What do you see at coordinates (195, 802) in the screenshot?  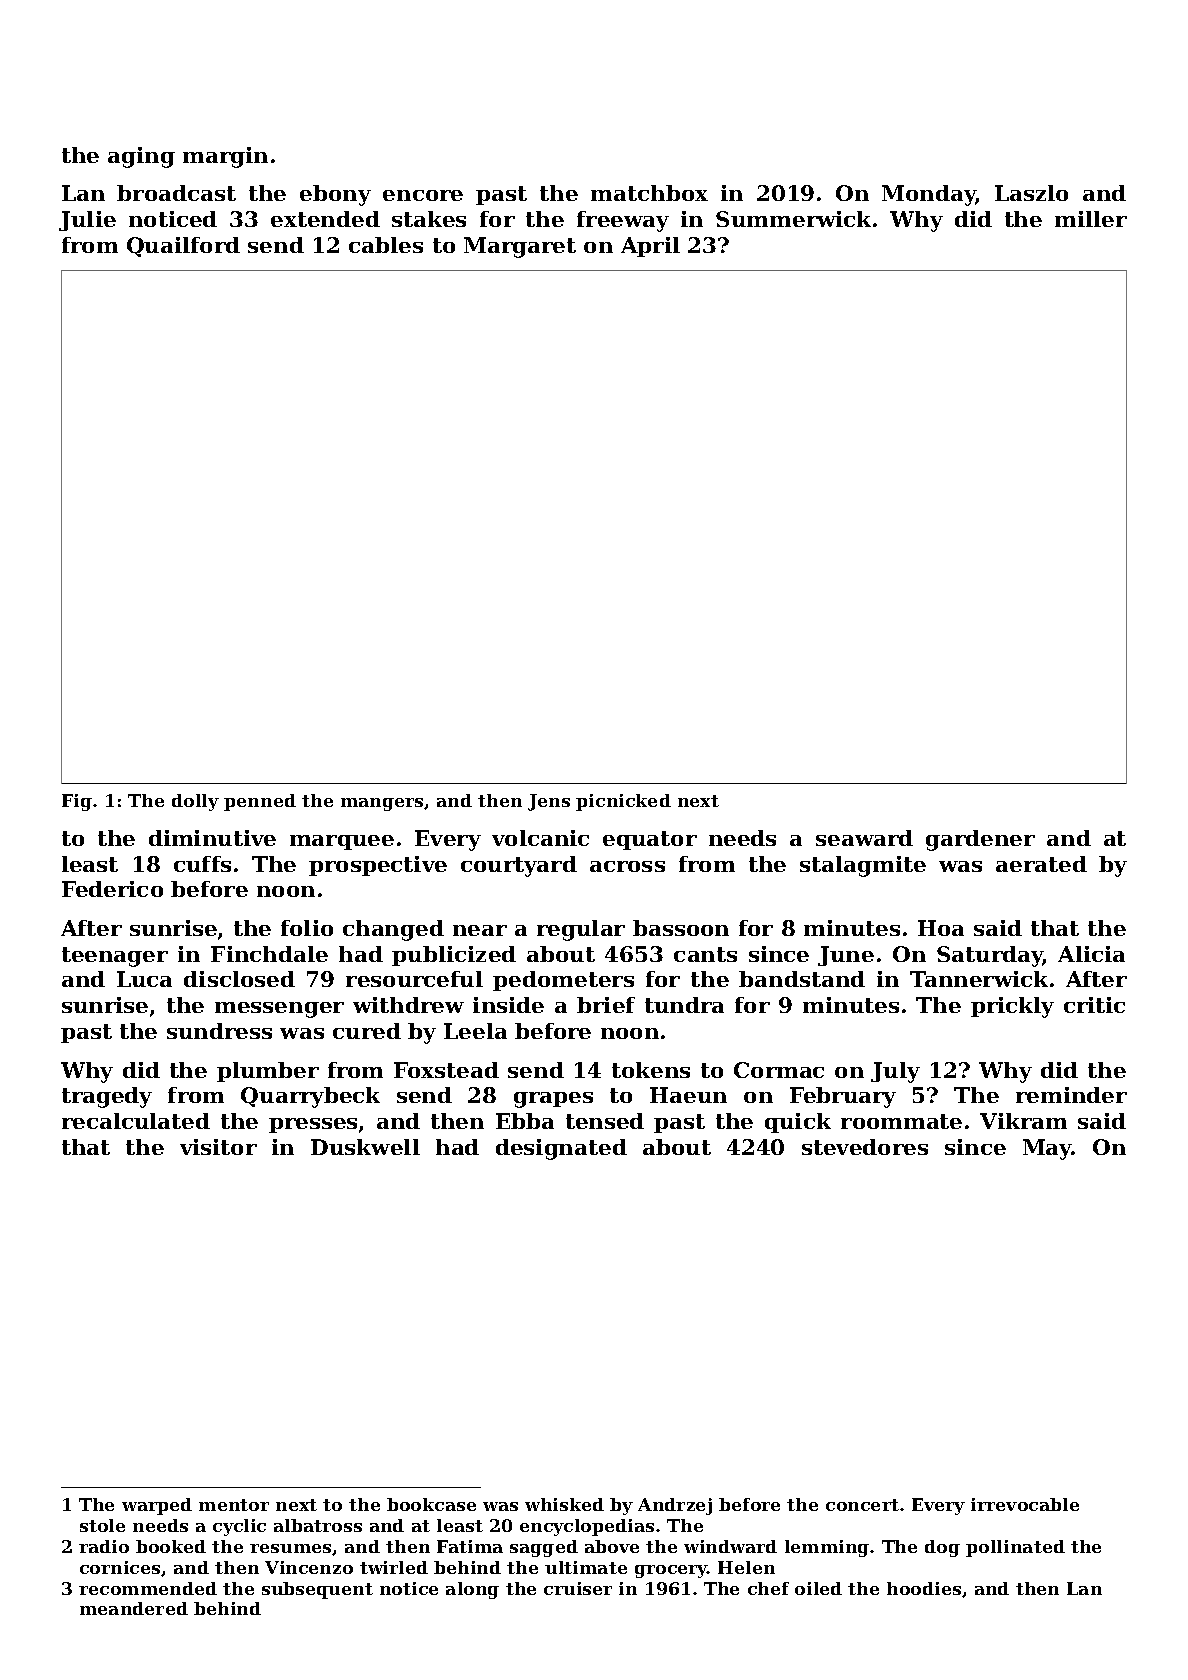 I see `dolly` at bounding box center [195, 802].
